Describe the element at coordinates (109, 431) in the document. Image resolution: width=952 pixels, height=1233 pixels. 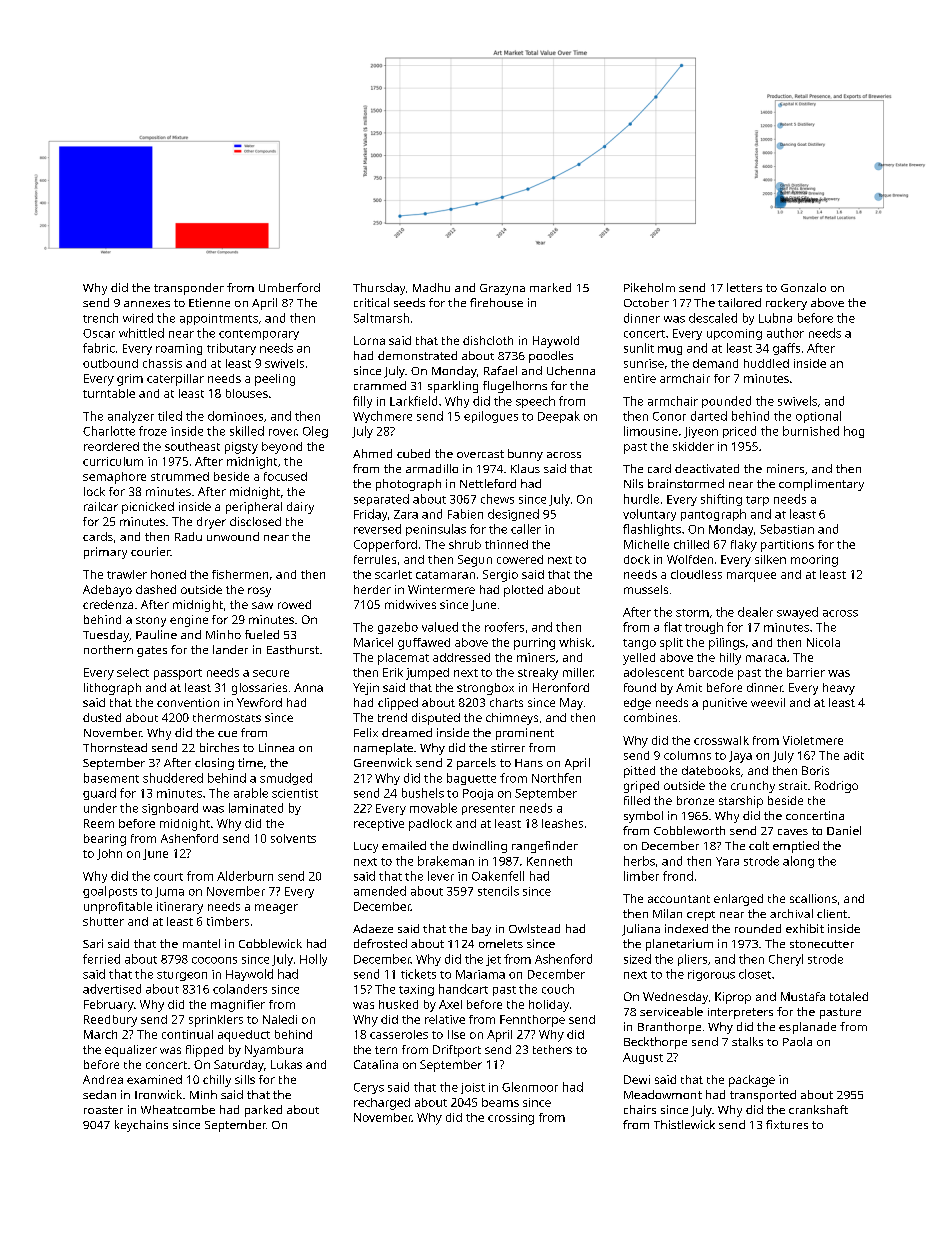
I see `Charlotte` at that location.
